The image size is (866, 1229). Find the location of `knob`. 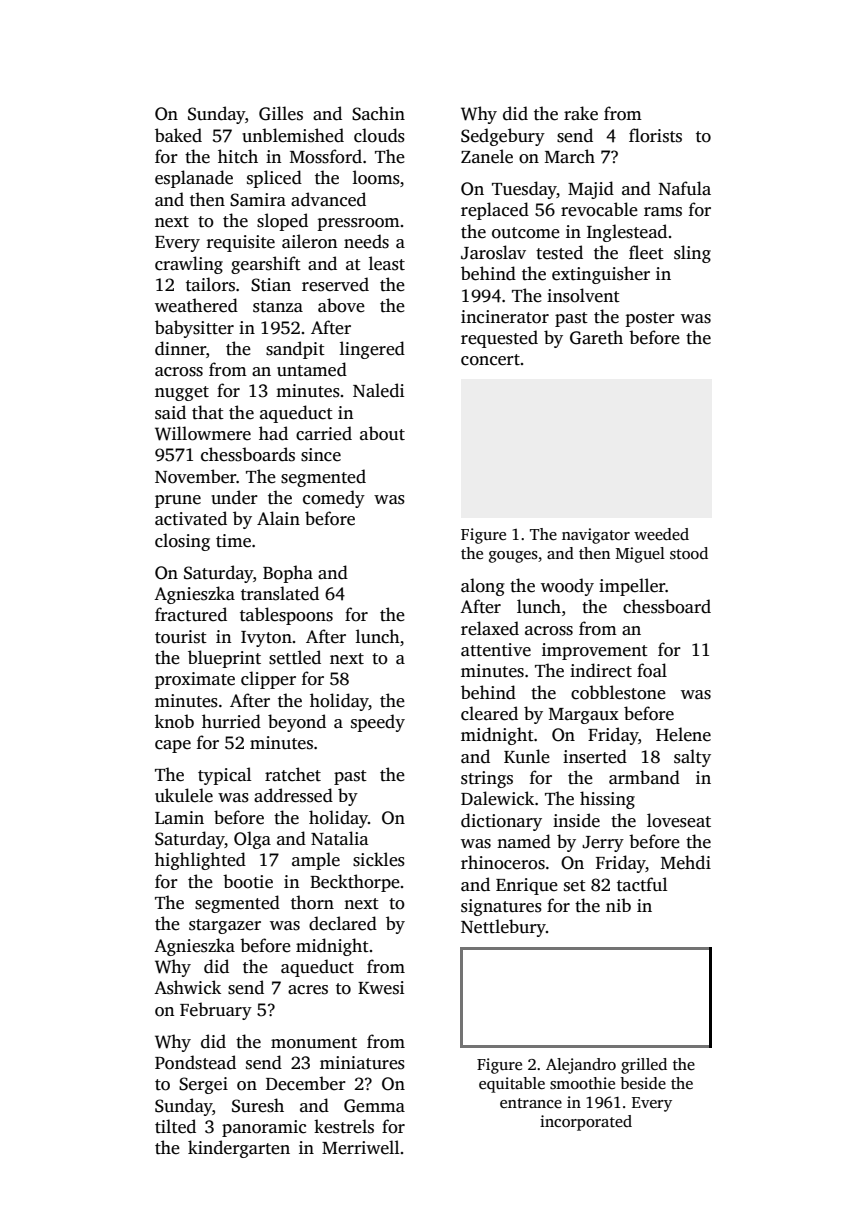

knob is located at coordinates (174, 721).
